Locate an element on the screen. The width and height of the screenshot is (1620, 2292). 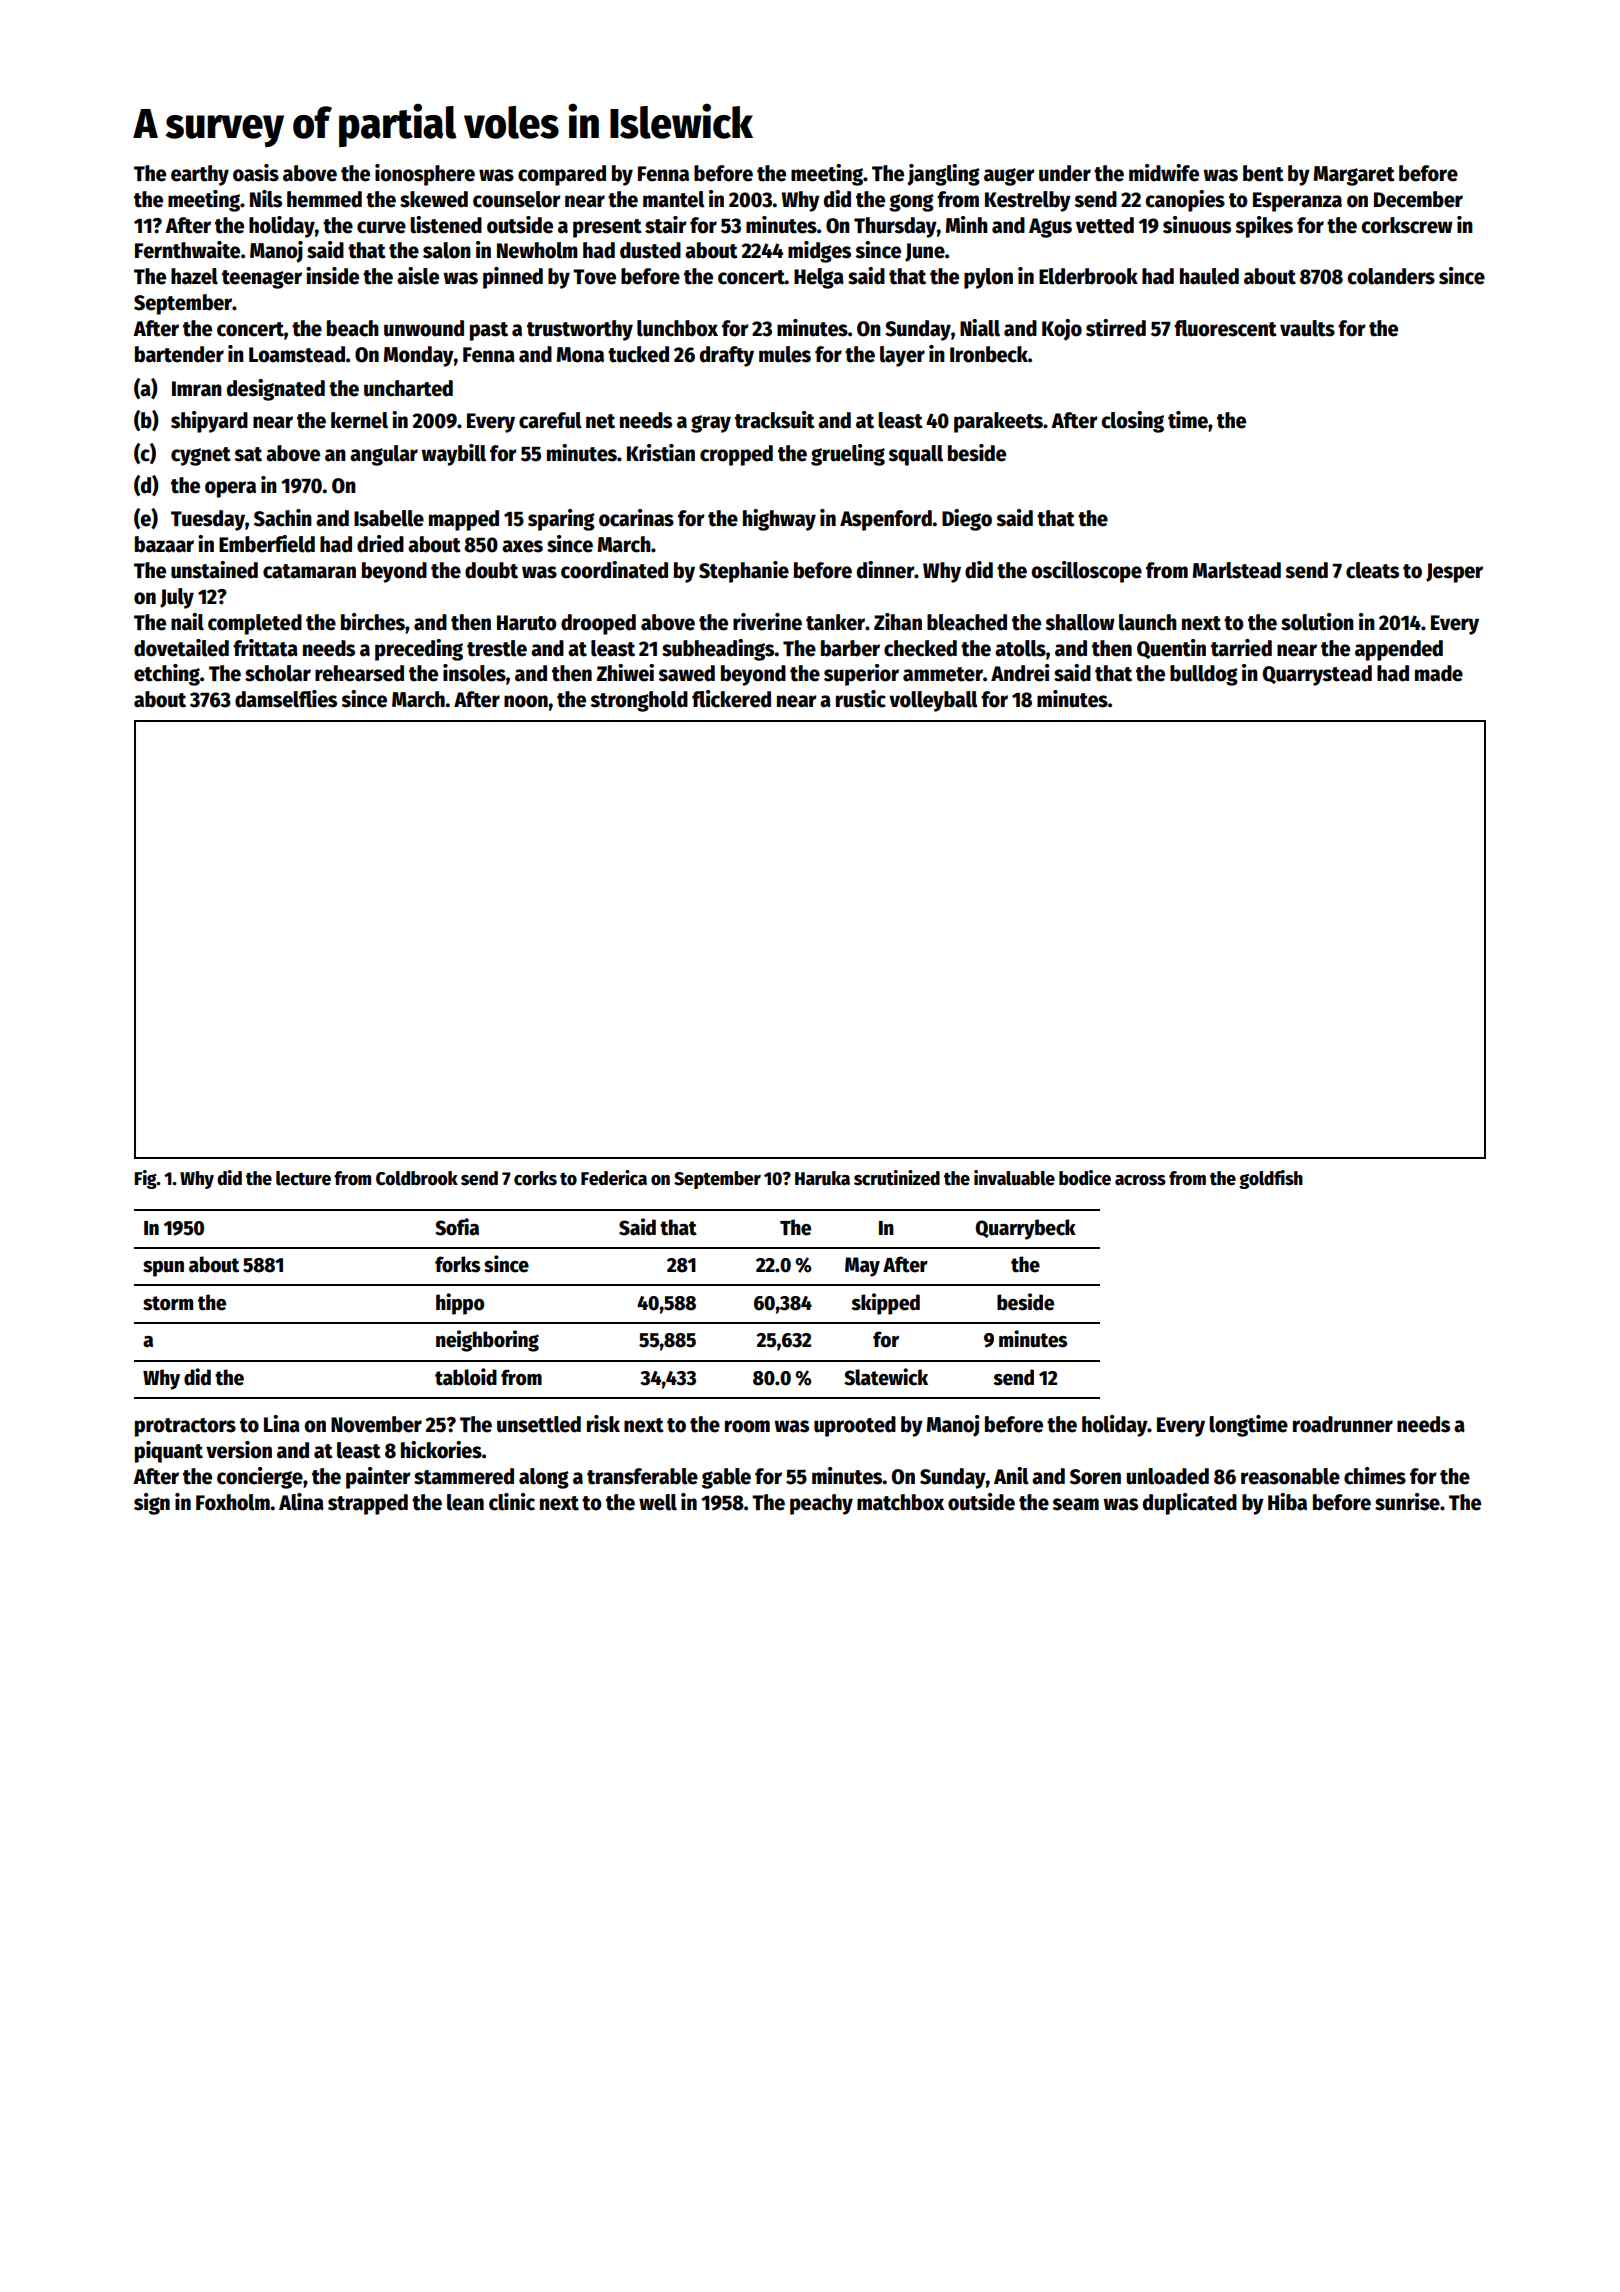
bazaar is located at coordinates (164, 544).
